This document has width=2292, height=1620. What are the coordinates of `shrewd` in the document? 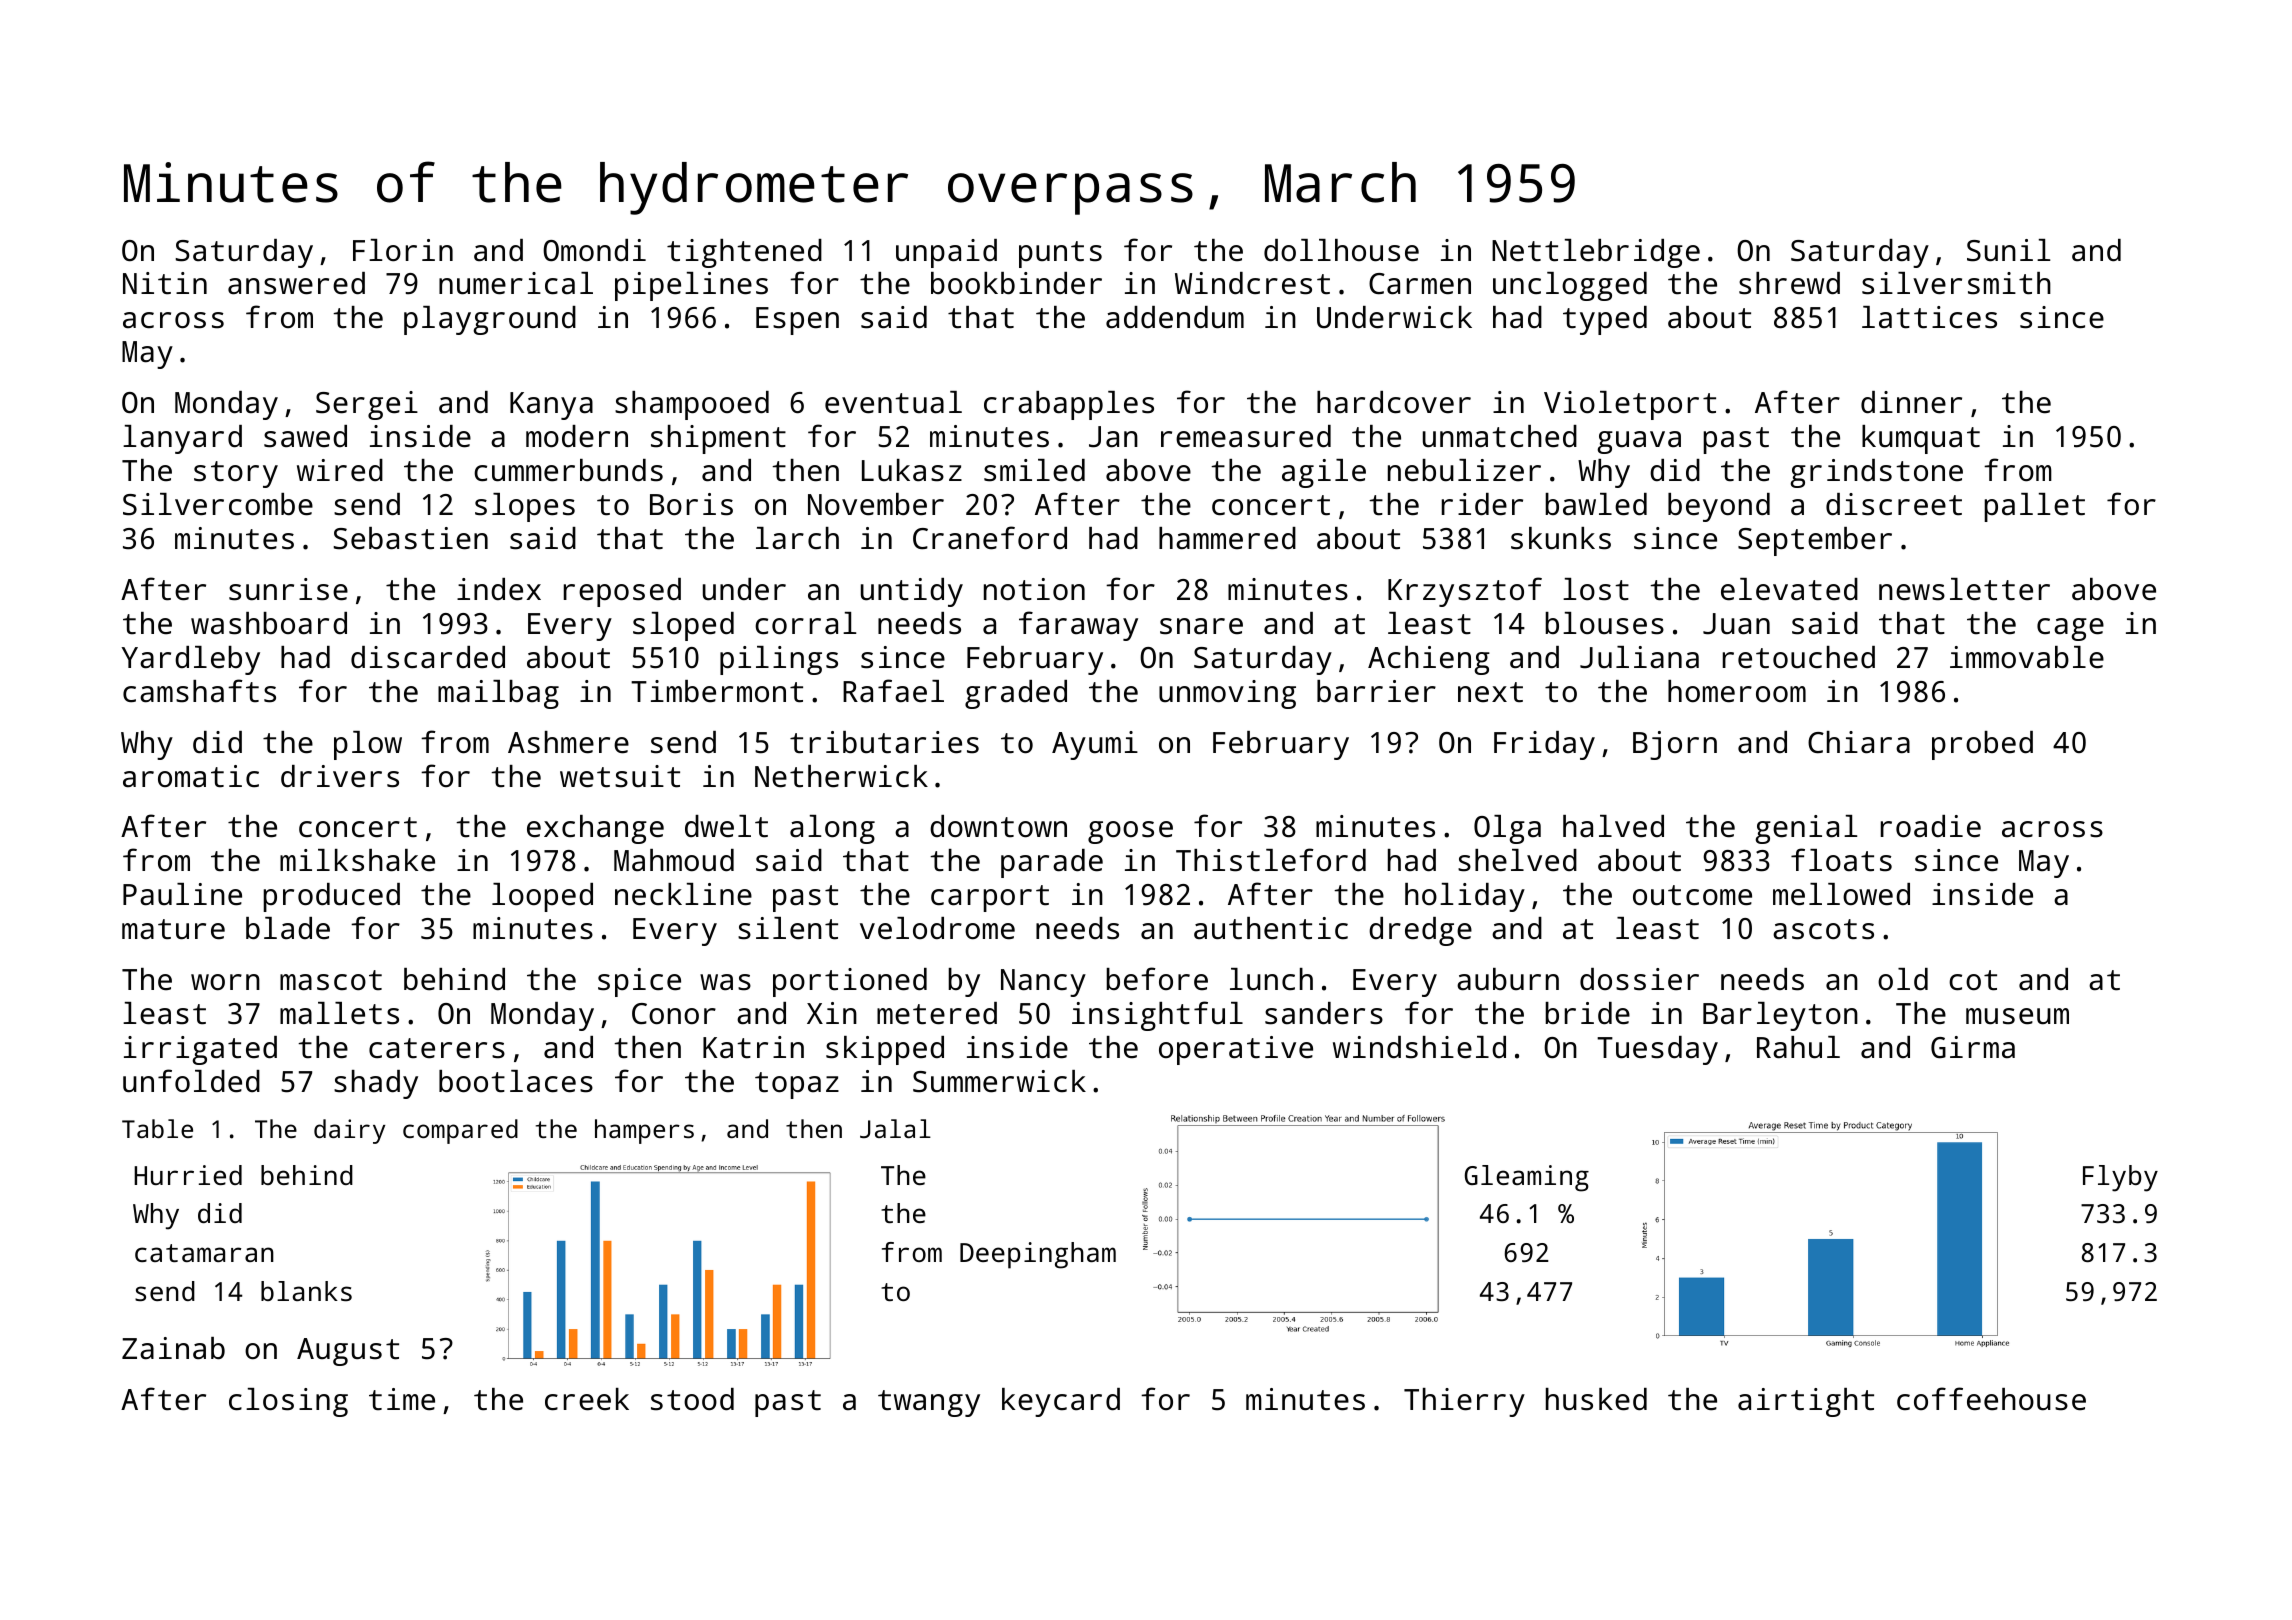 It's located at (1789, 283).
